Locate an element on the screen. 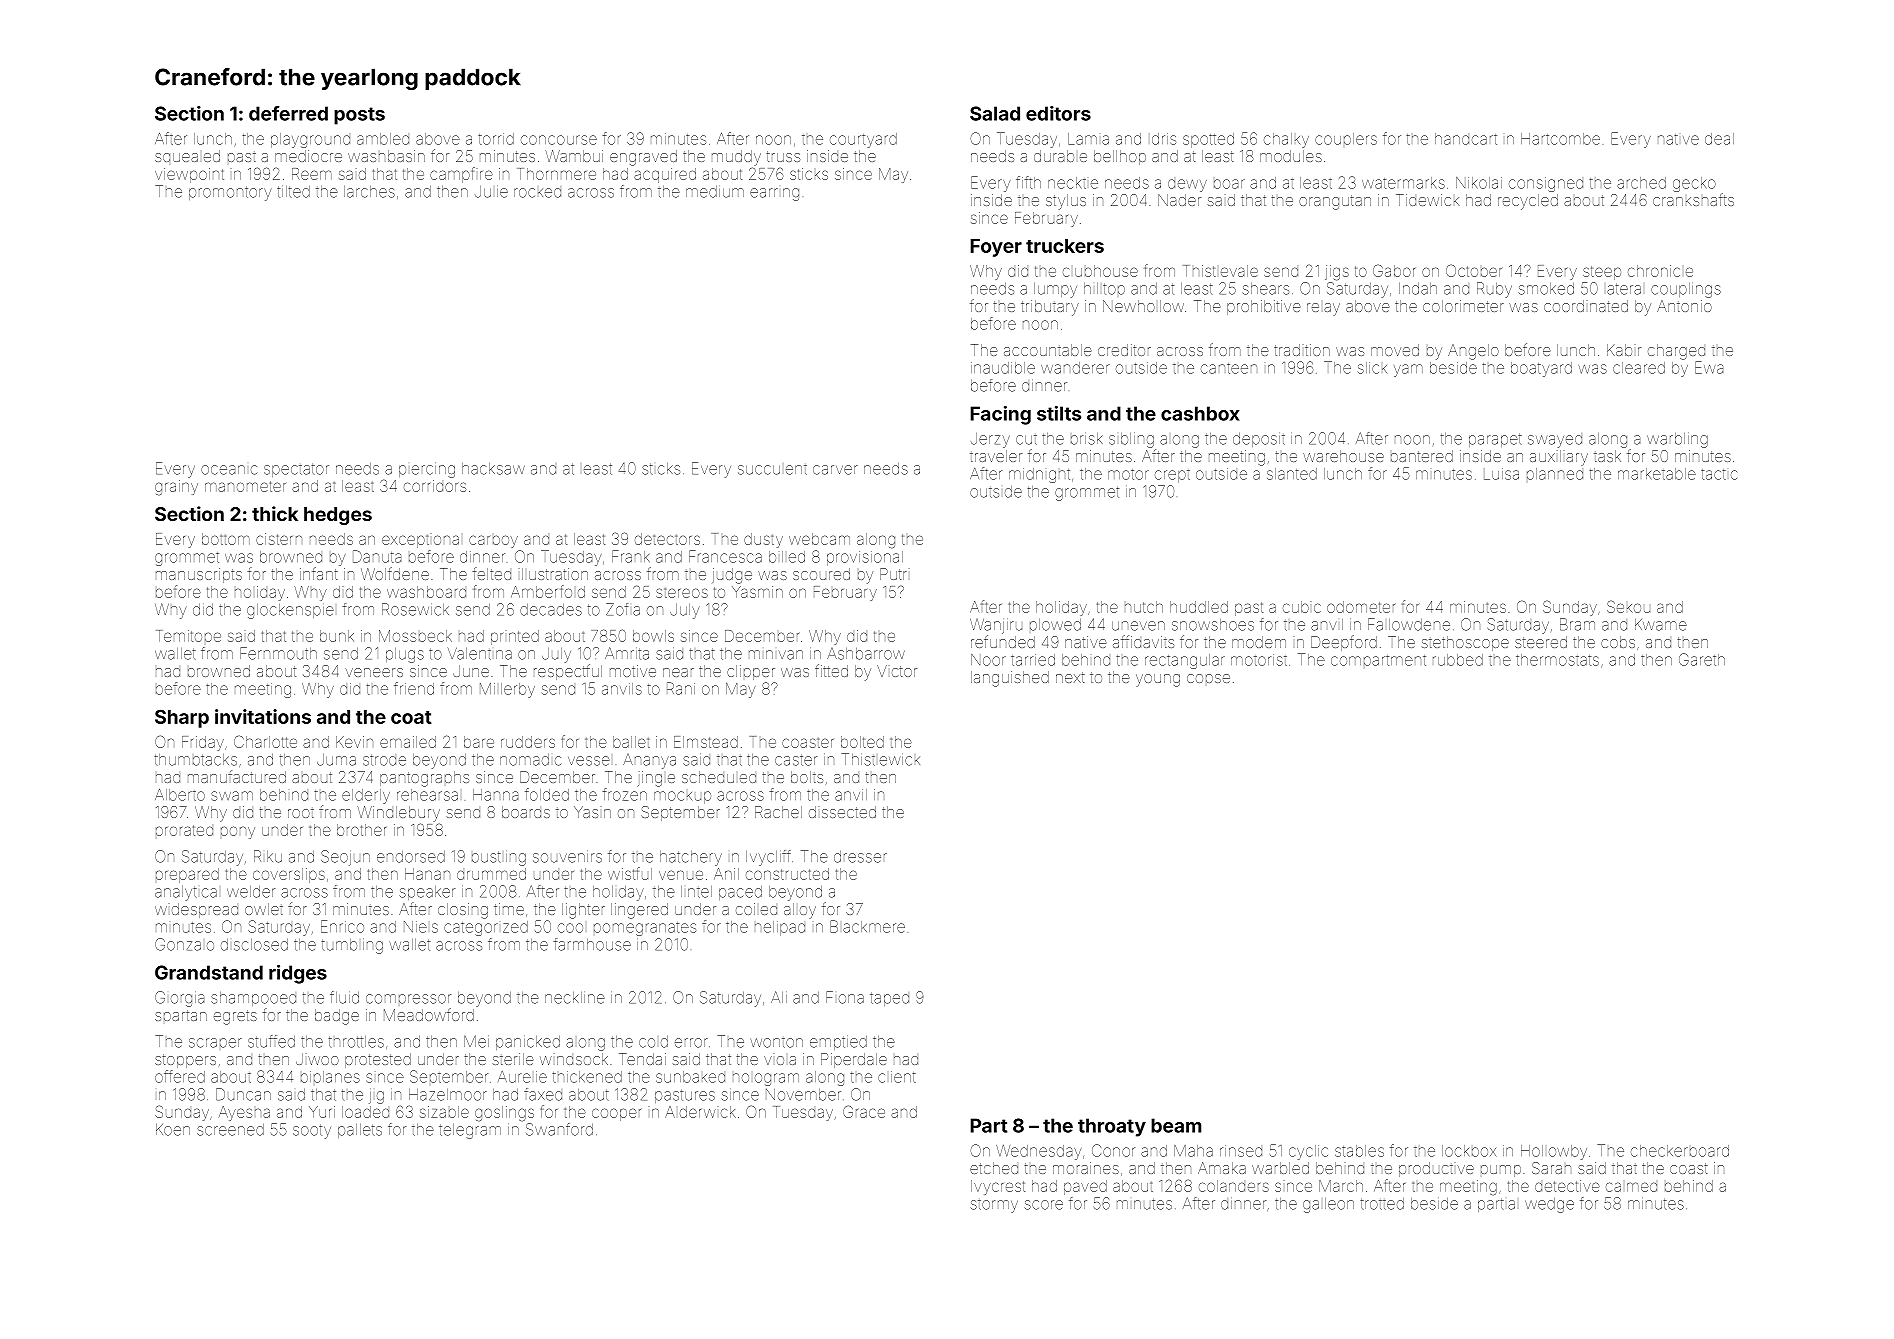 This screenshot has height=1339, width=1894. offered is located at coordinates (180, 1076).
